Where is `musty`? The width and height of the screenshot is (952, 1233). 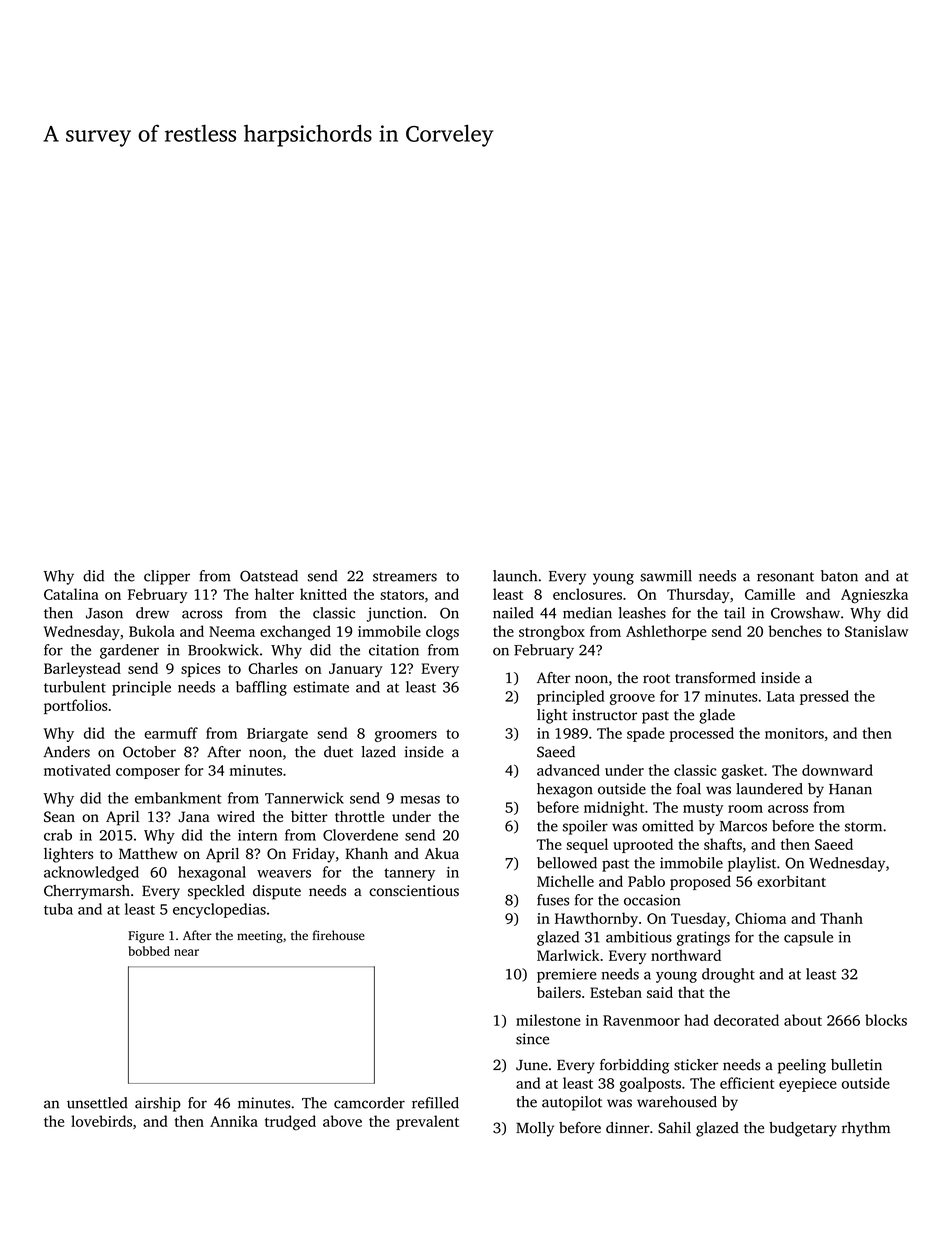 musty is located at coordinates (703, 809).
